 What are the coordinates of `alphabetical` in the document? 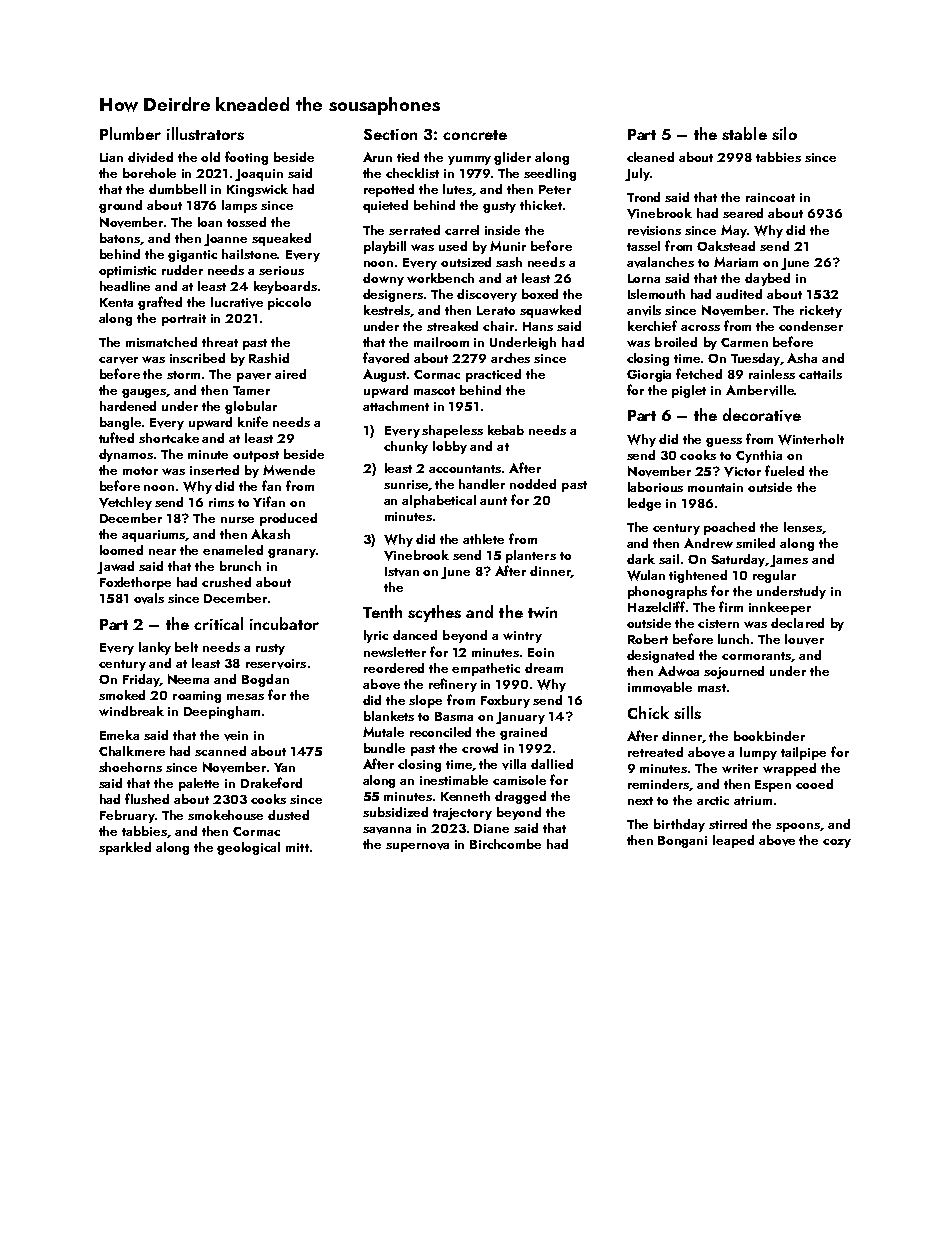 It's located at (439, 501).
